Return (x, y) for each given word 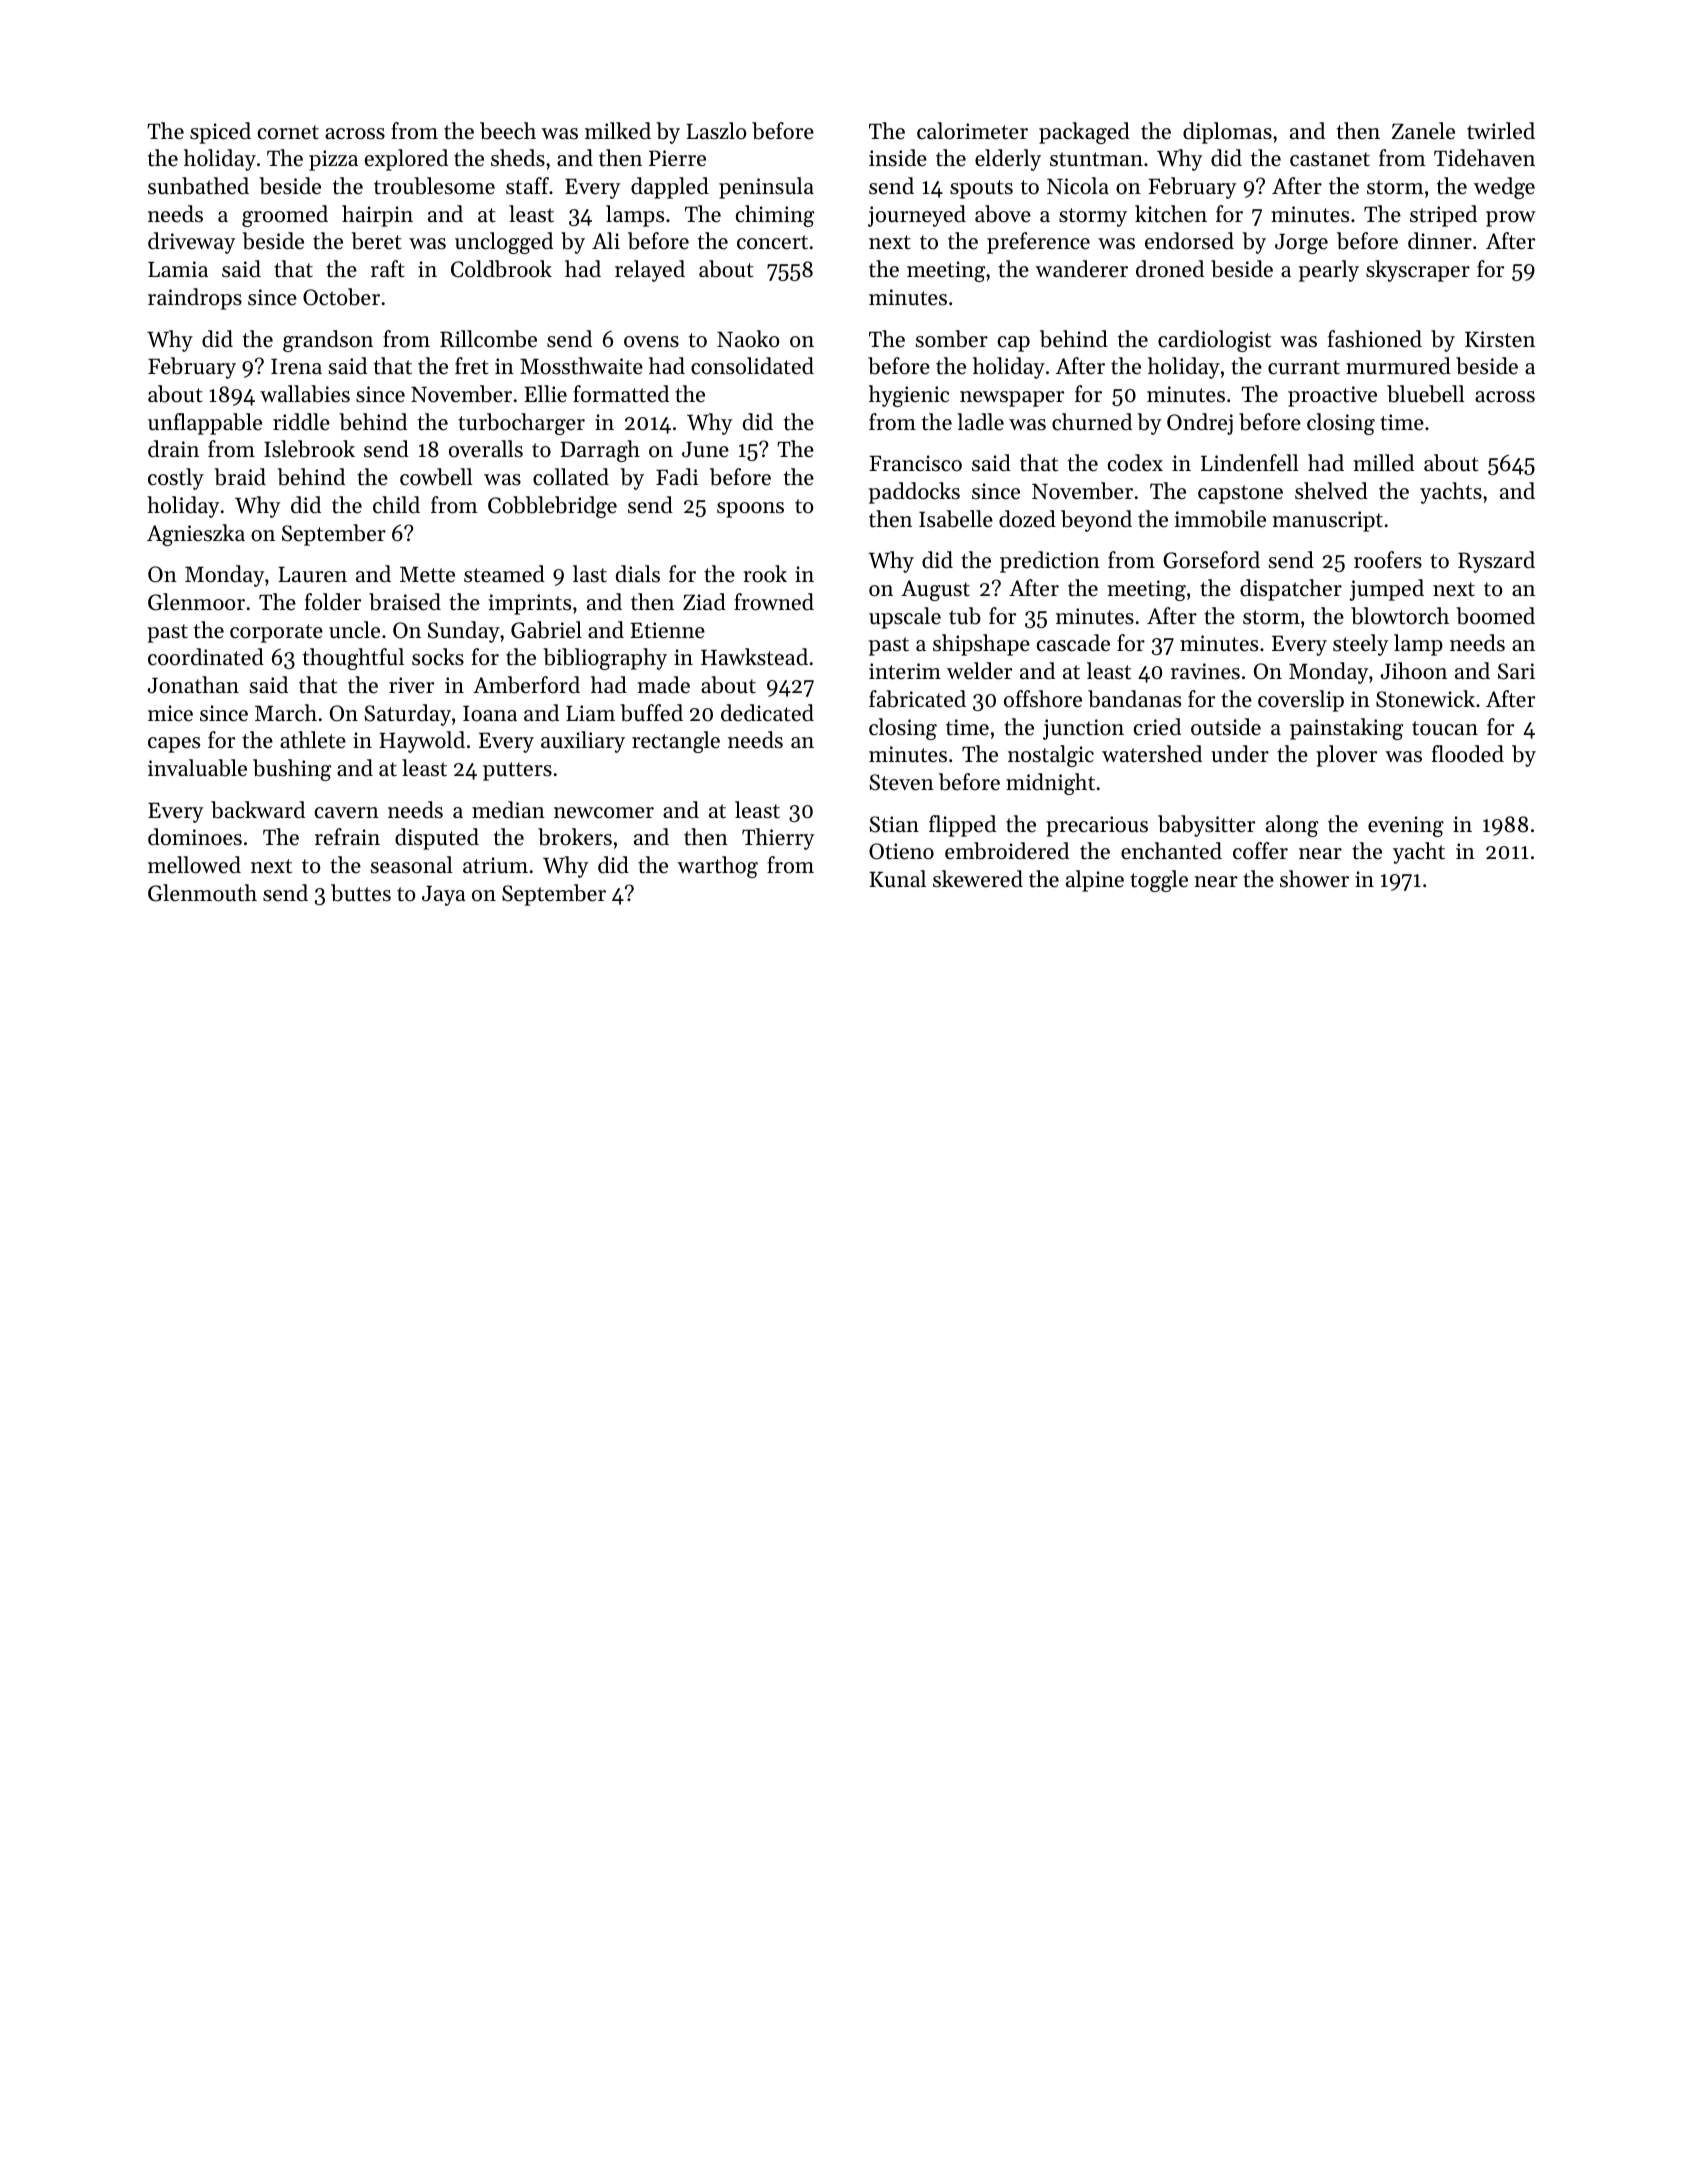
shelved (1331, 491)
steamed (504, 574)
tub (965, 616)
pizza (333, 160)
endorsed (1189, 241)
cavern (347, 813)
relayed (650, 271)
